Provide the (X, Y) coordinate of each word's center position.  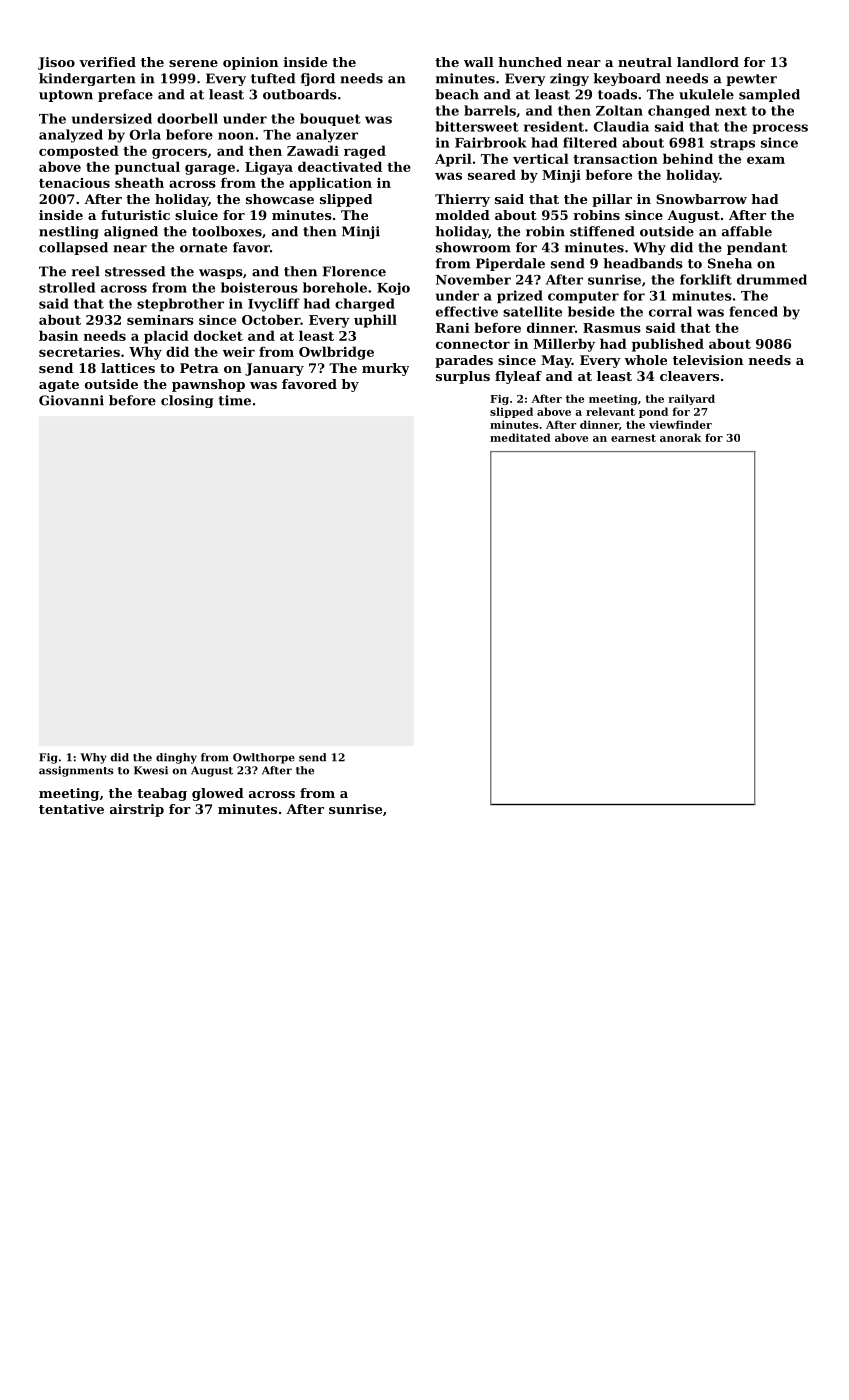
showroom (473, 247)
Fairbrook (491, 142)
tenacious (74, 183)
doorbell (187, 118)
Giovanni (71, 400)
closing (187, 401)
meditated (520, 437)
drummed (772, 279)
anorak (680, 437)
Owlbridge (336, 353)
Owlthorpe (264, 758)
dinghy (176, 758)
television (708, 360)
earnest (633, 438)
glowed (218, 794)
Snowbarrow (701, 199)
